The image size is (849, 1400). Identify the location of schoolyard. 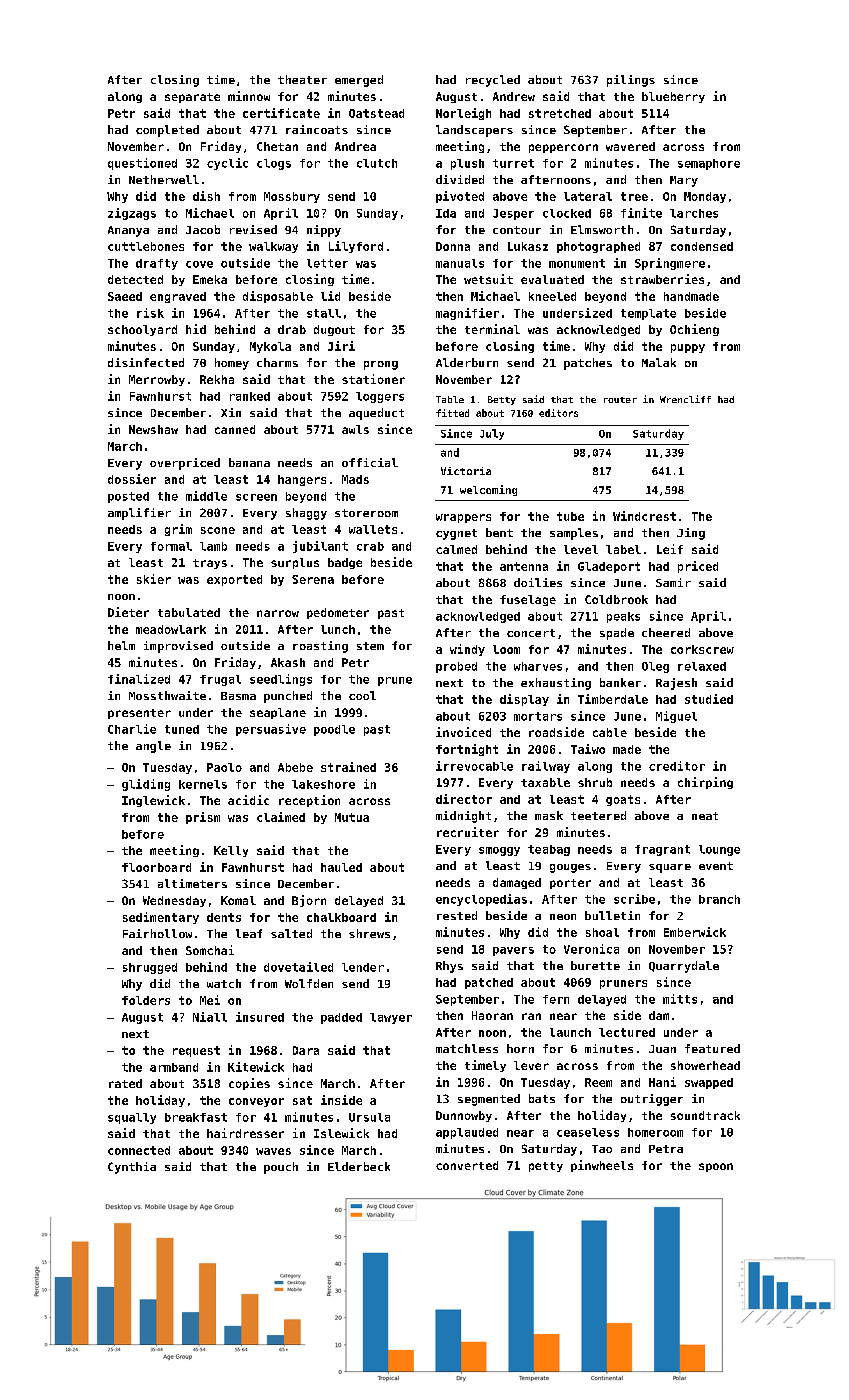
(142, 330).
